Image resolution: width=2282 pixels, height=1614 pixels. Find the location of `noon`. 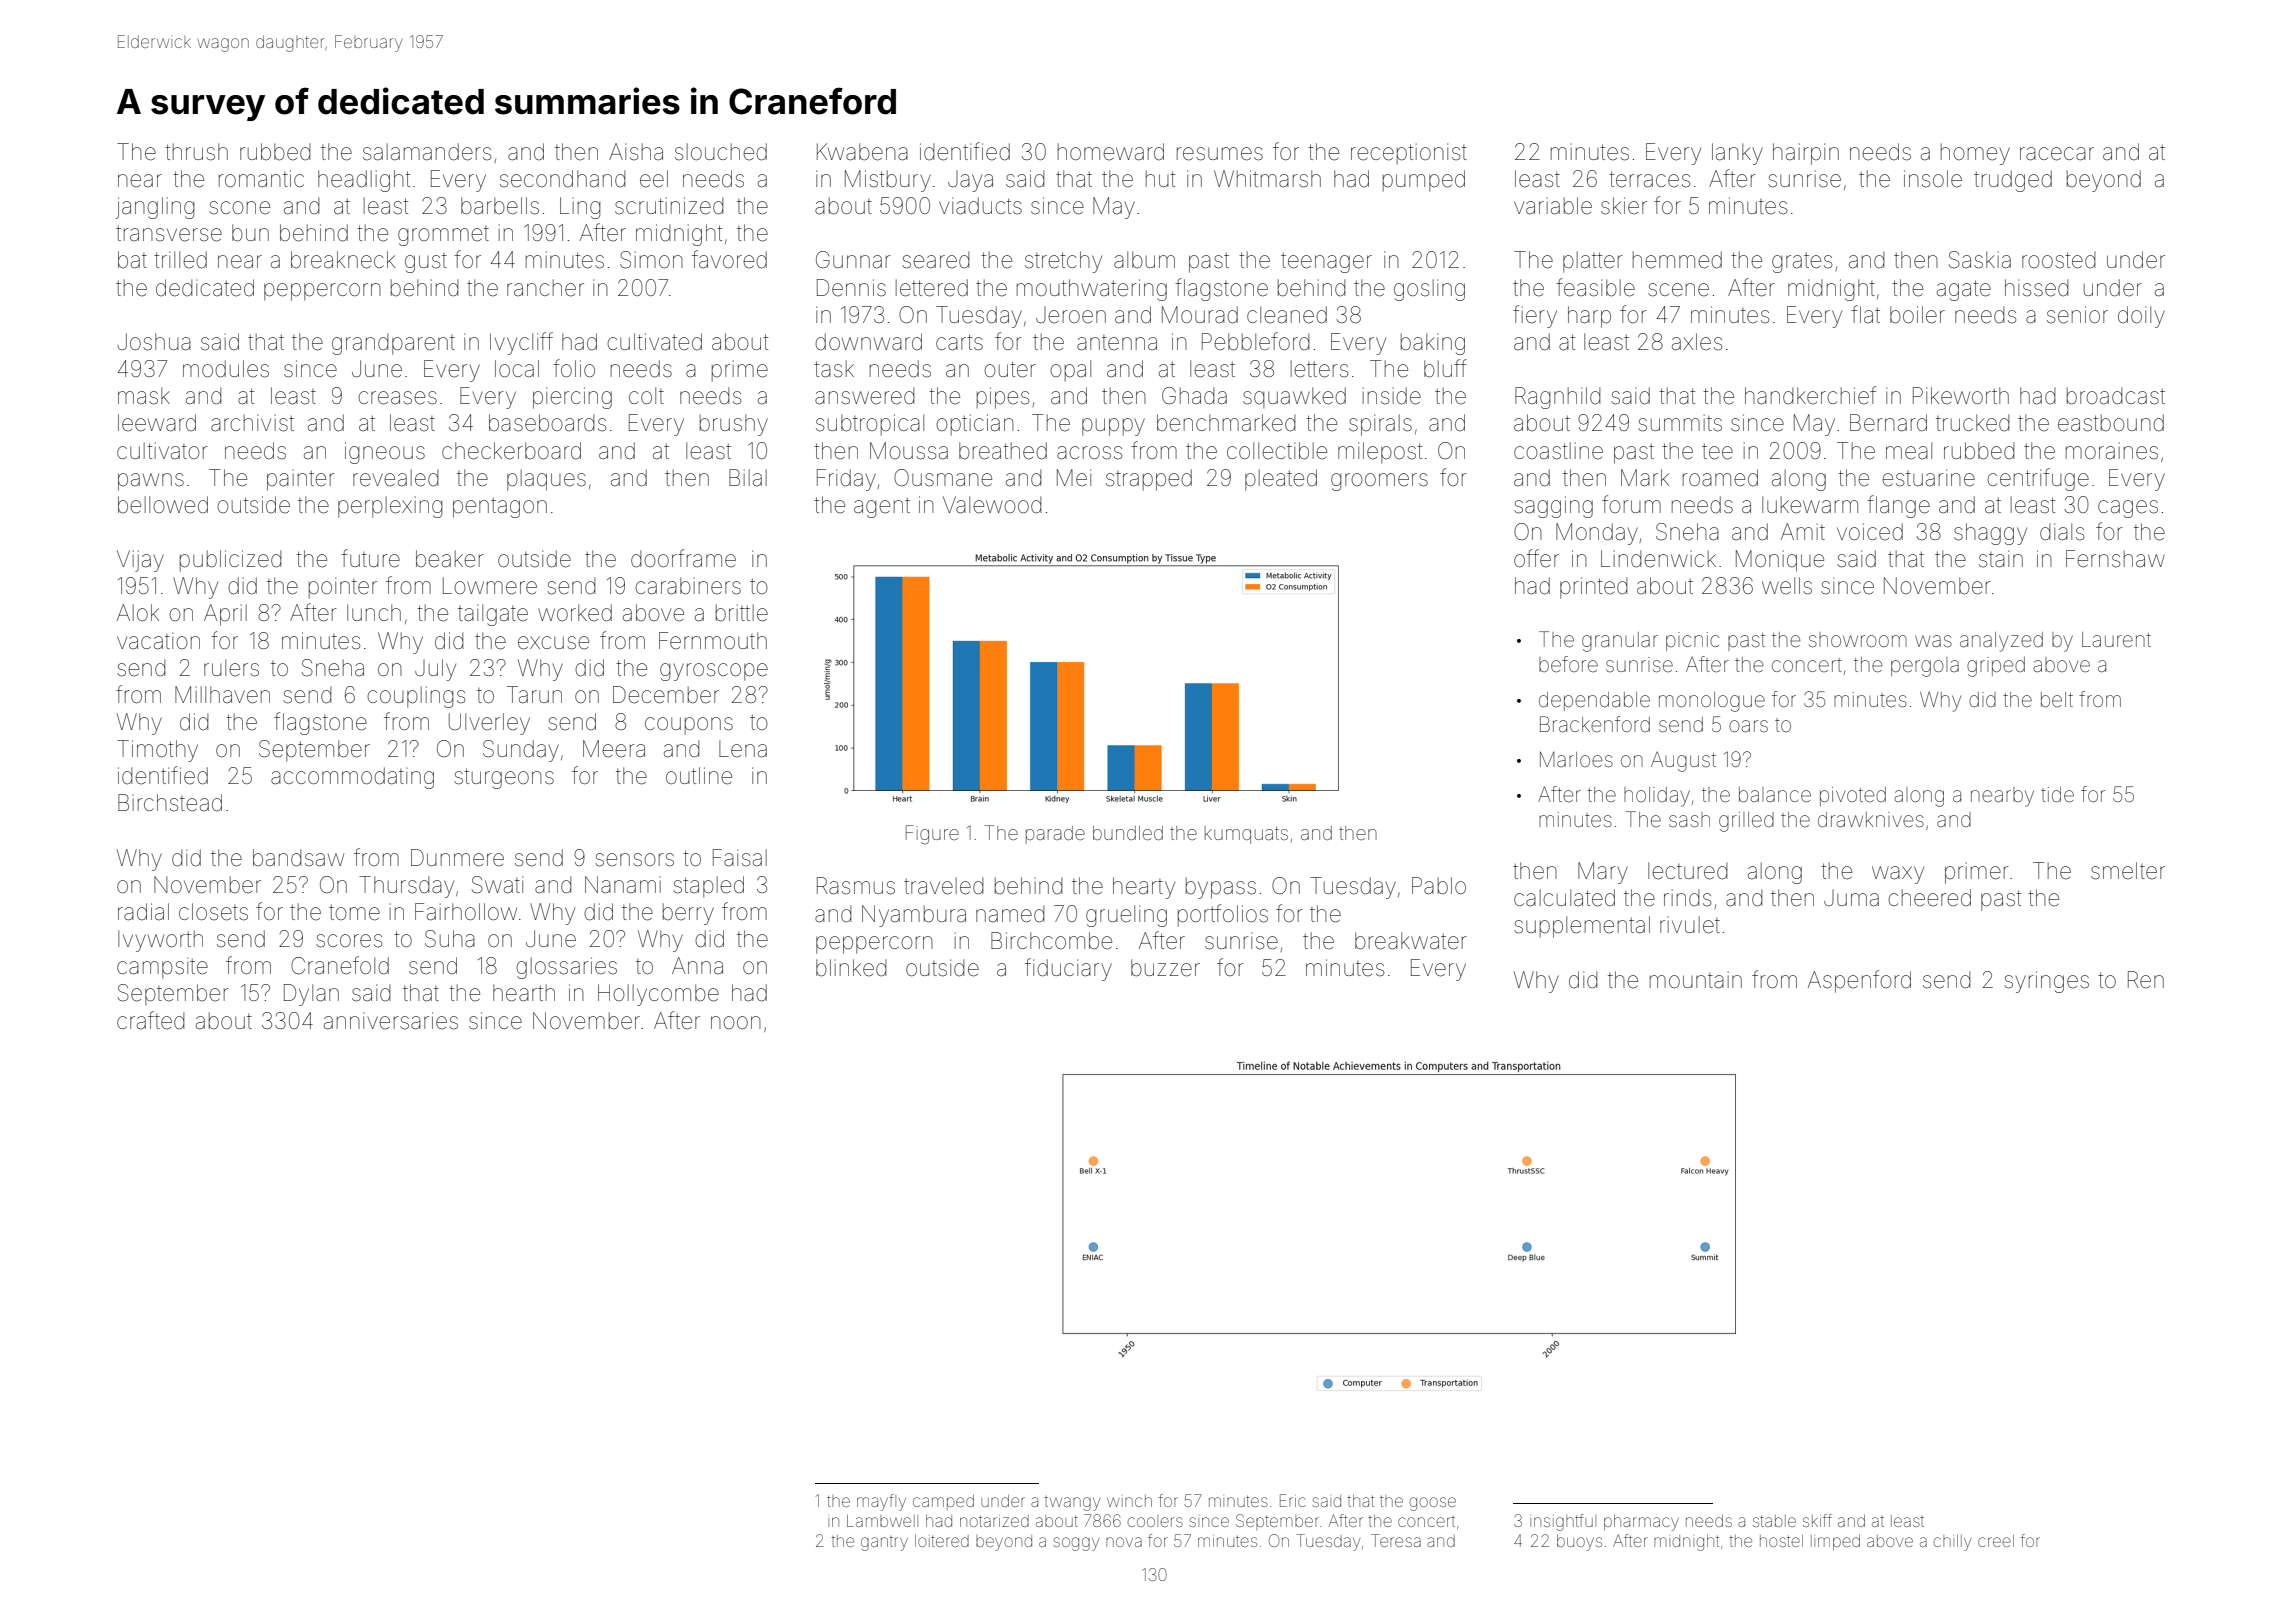

noon is located at coordinates (736, 1022).
